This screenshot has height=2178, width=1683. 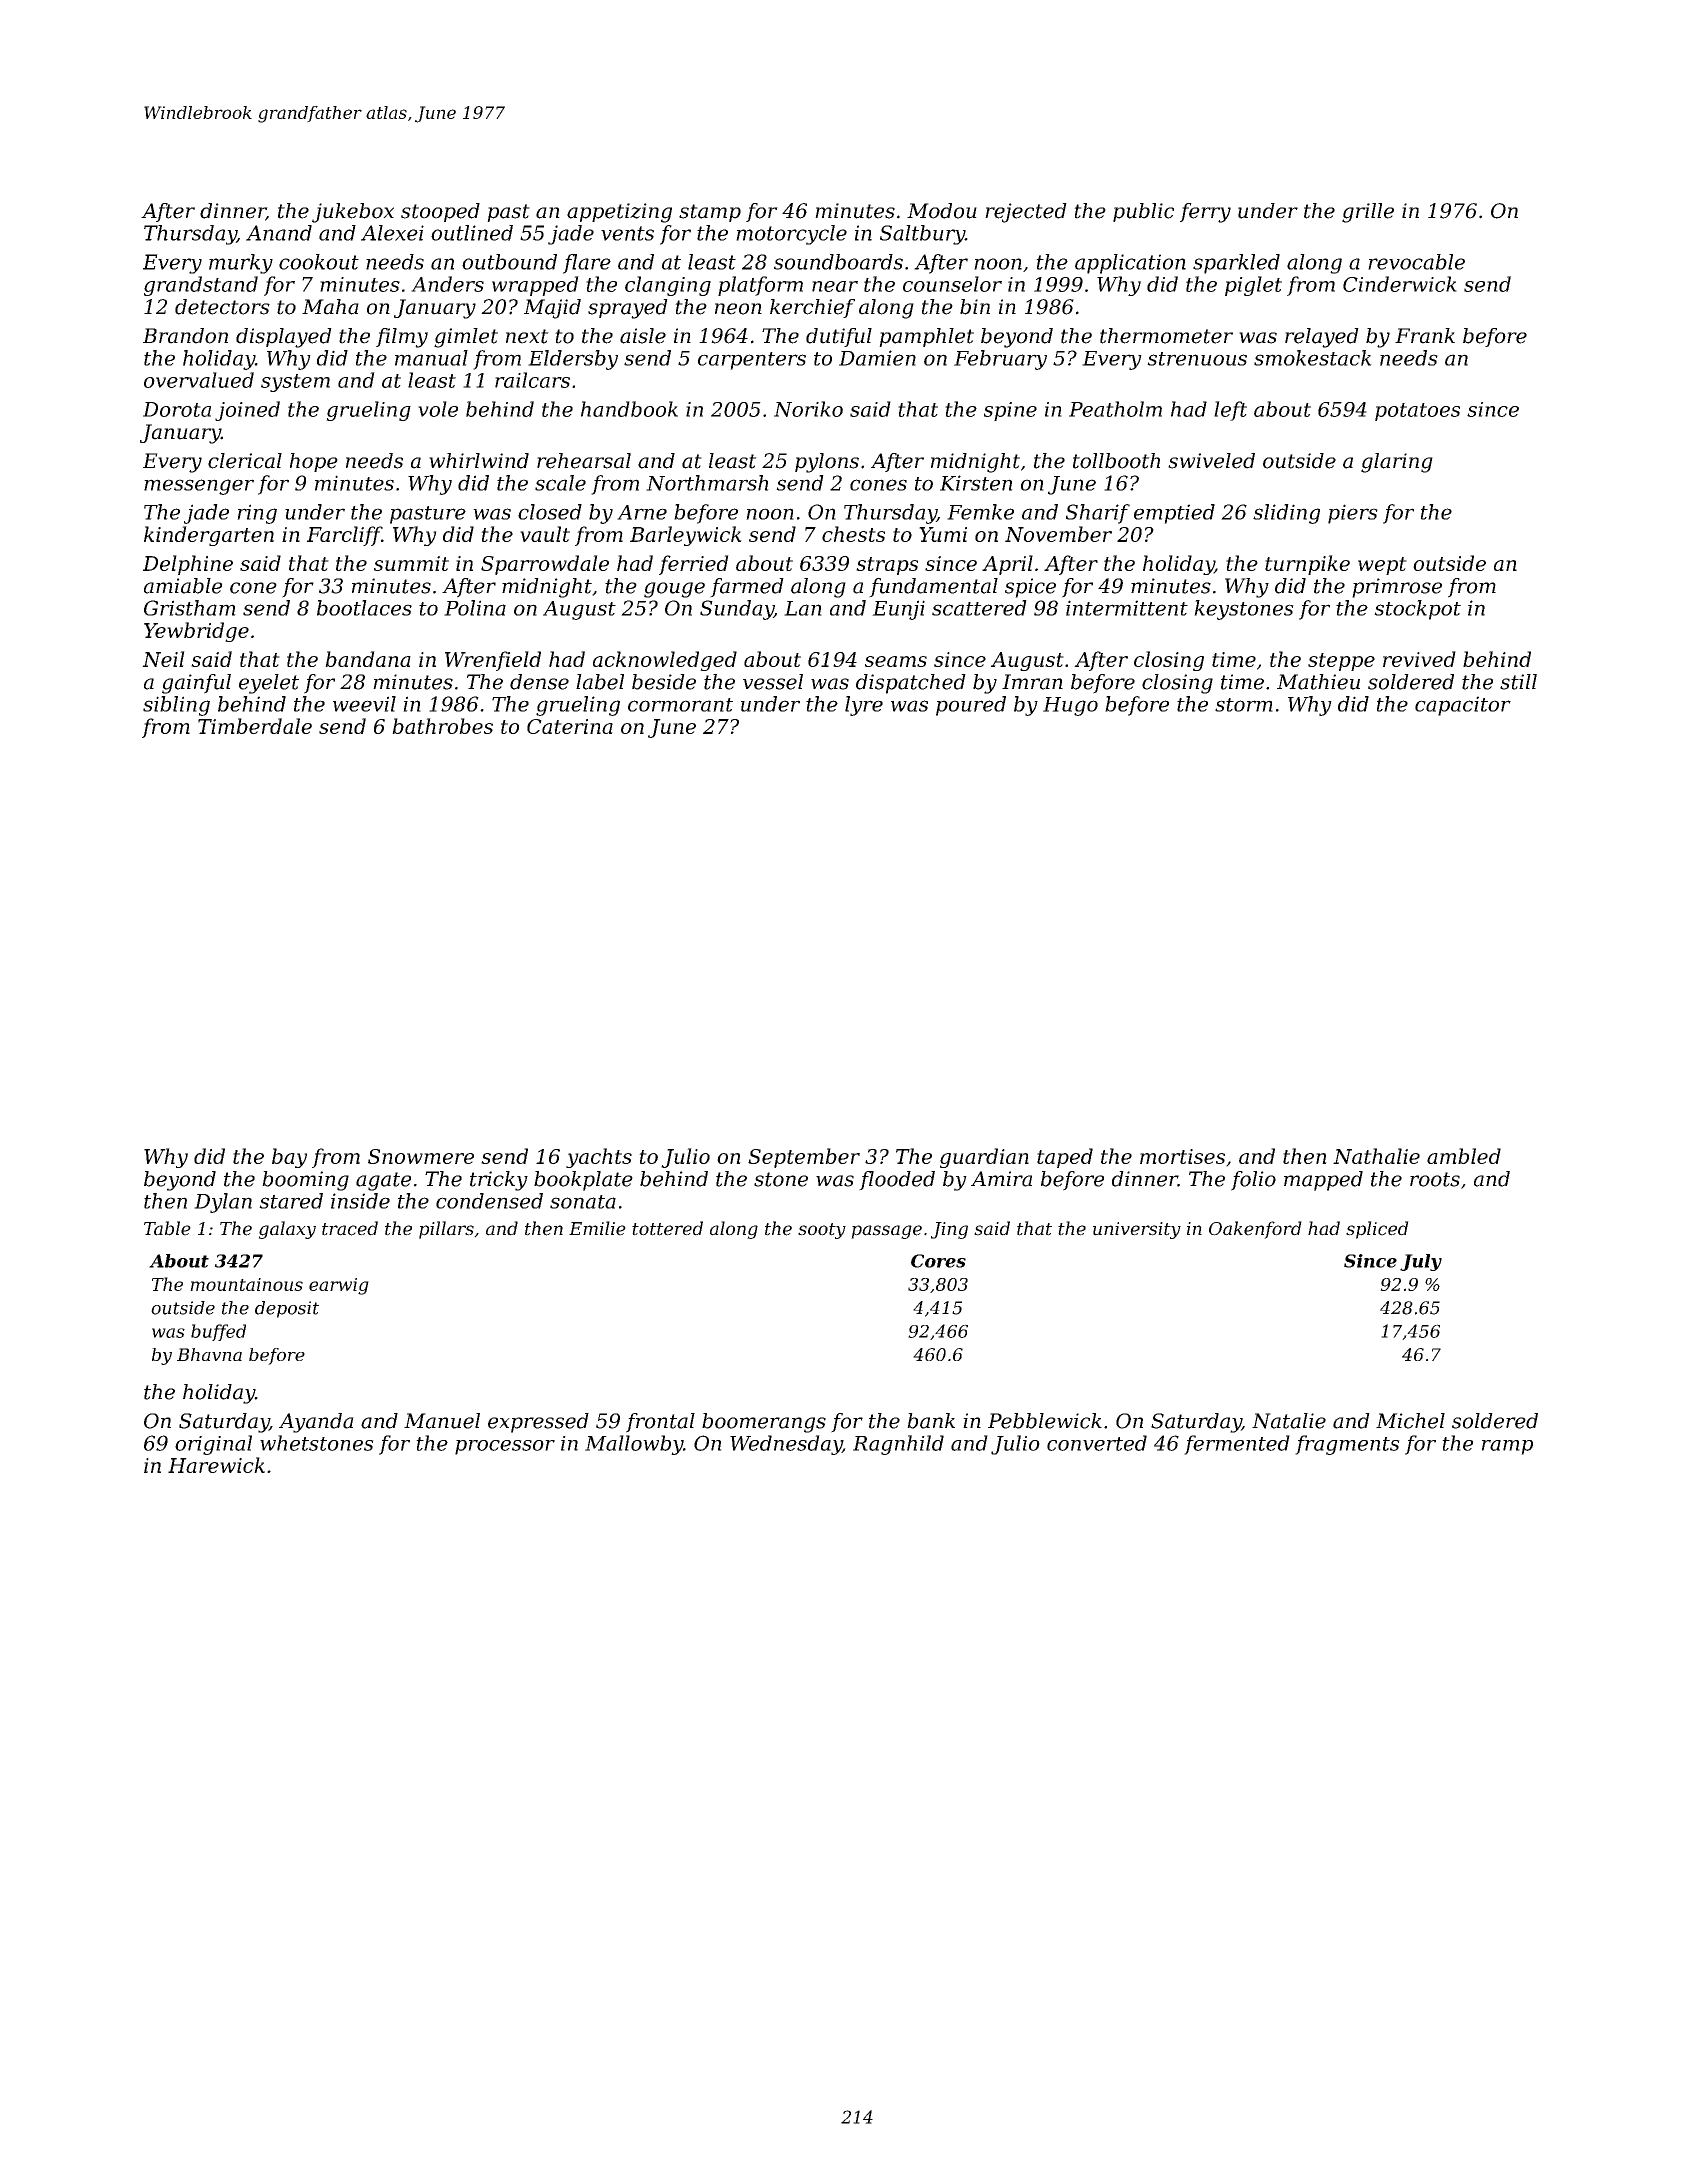 What do you see at coordinates (1507, 1447) in the screenshot?
I see `ramp` at bounding box center [1507, 1447].
